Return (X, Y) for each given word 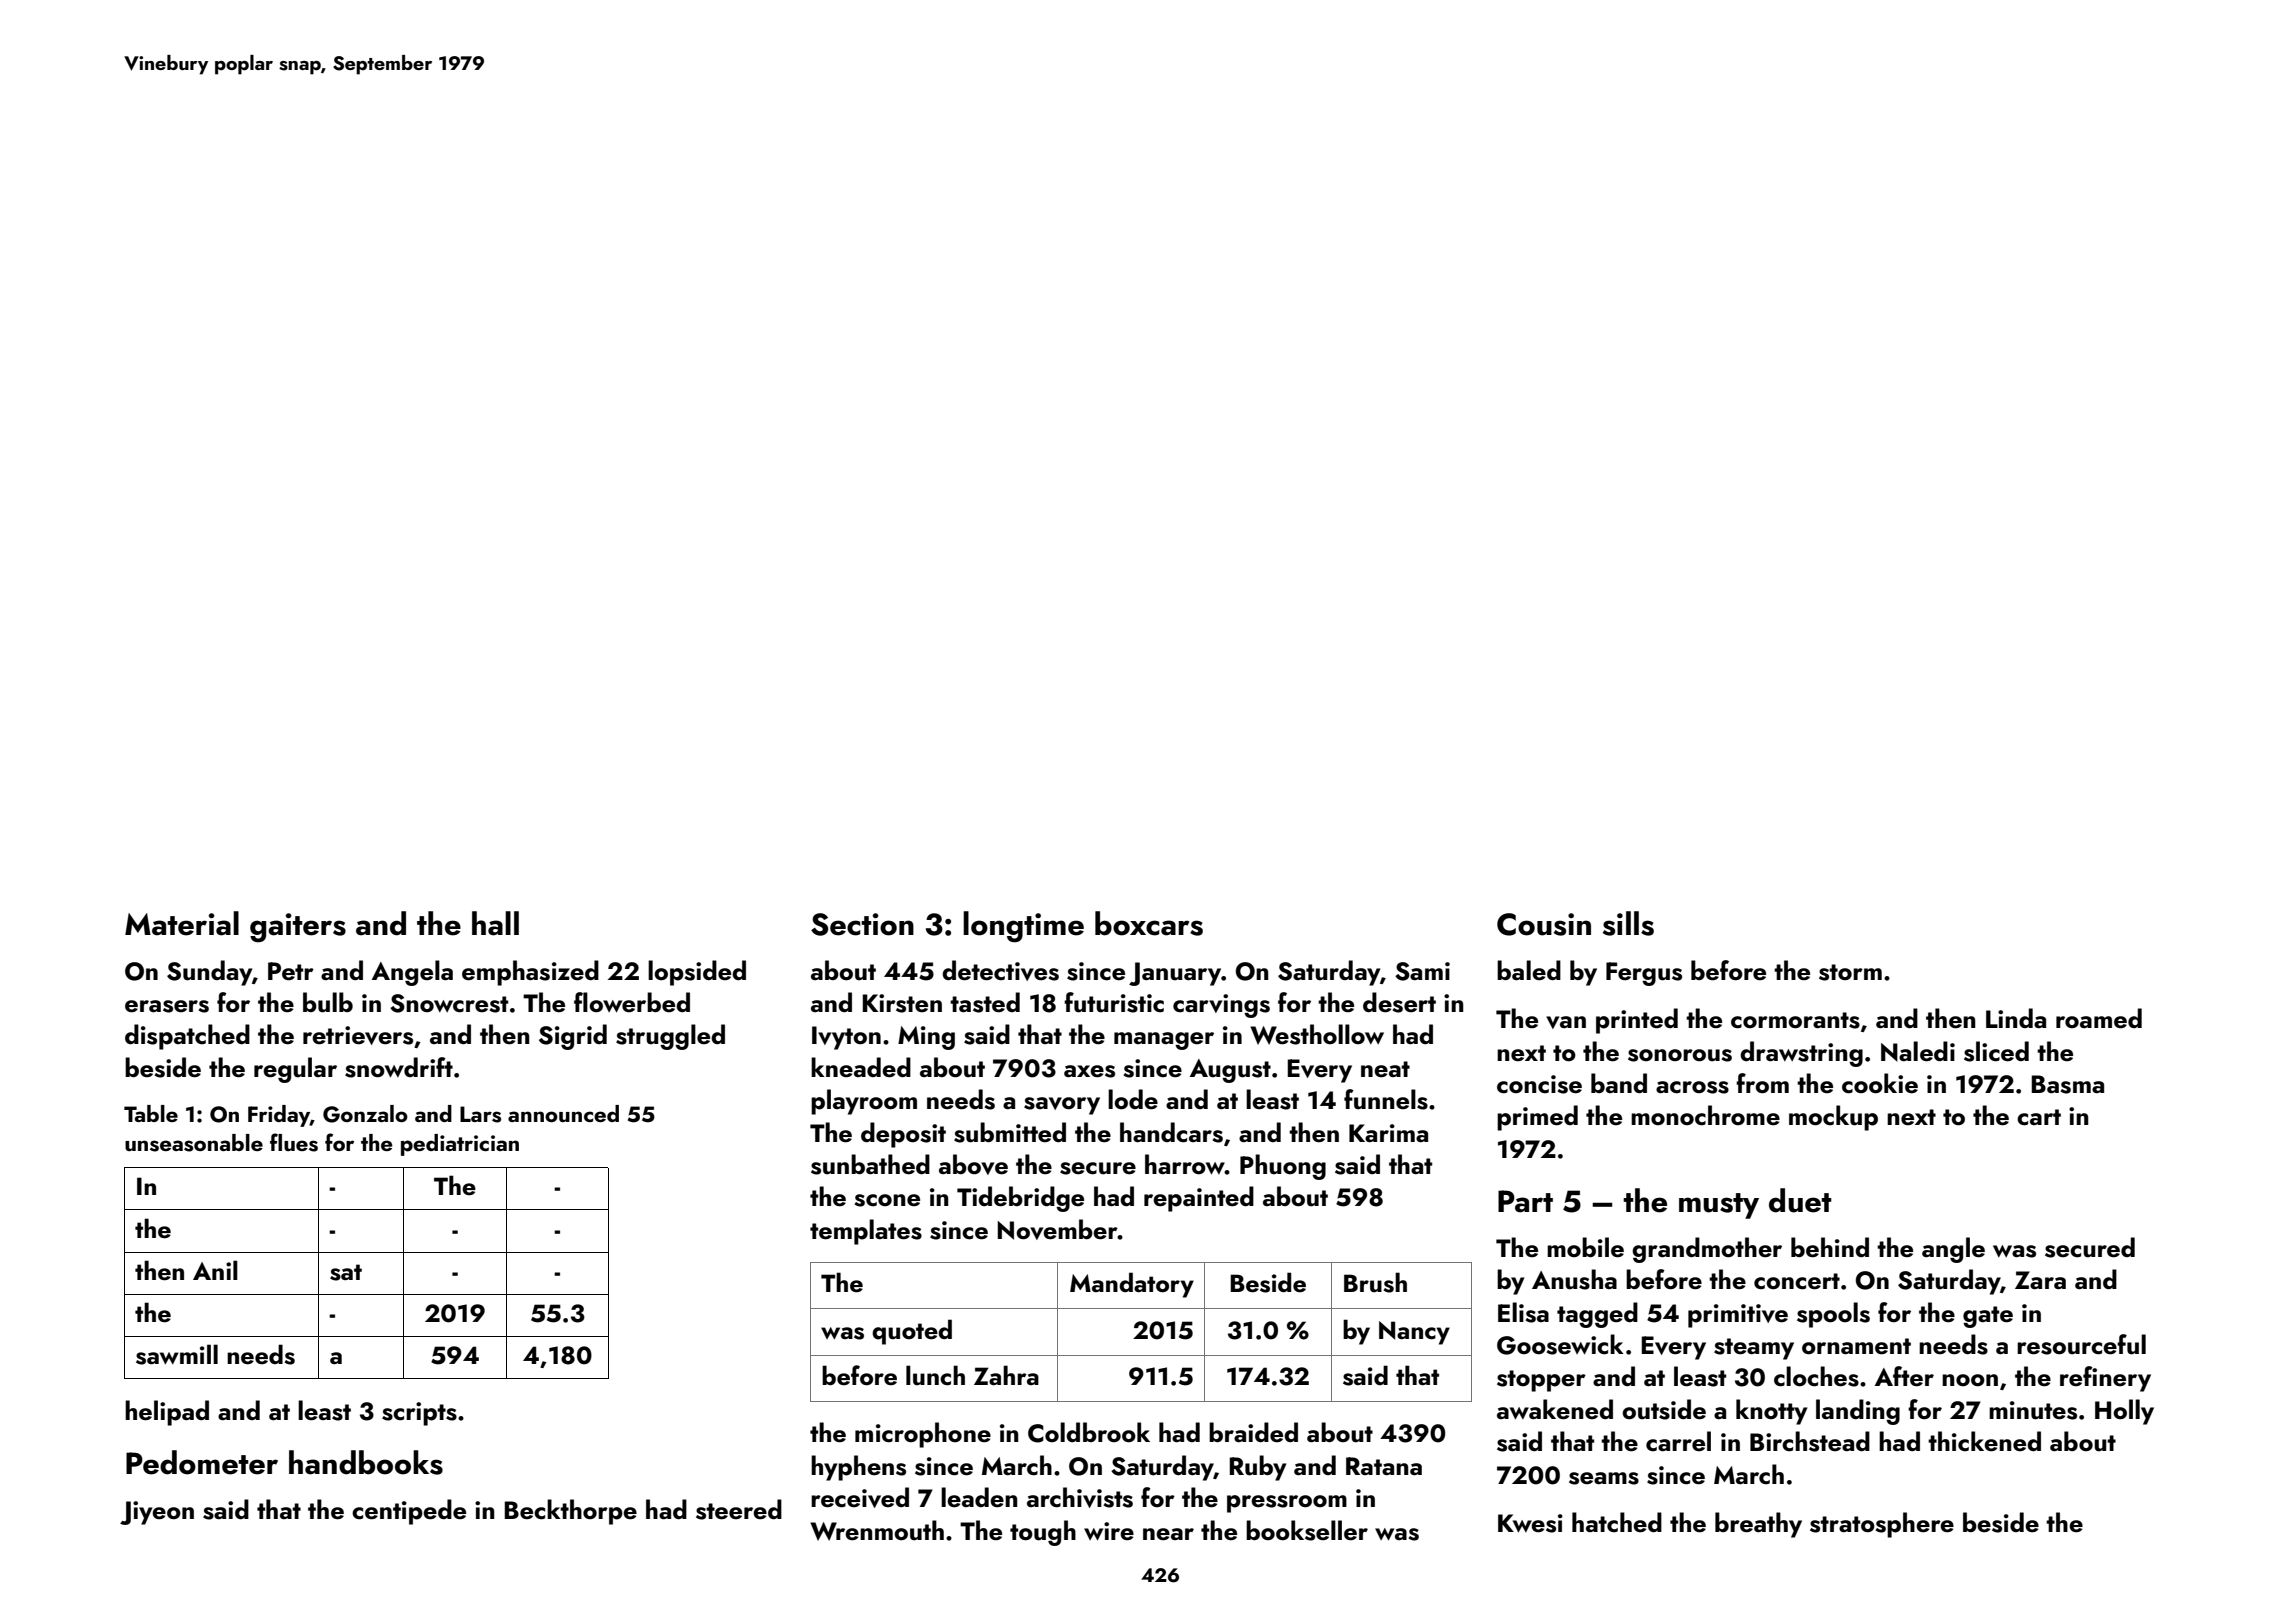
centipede (409, 1512)
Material (182, 923)
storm (1850, 972)
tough (1043, 1533)
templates (866, 1232)
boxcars (1149, 923)
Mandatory (1132, 1285)
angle (1953, 1250)
